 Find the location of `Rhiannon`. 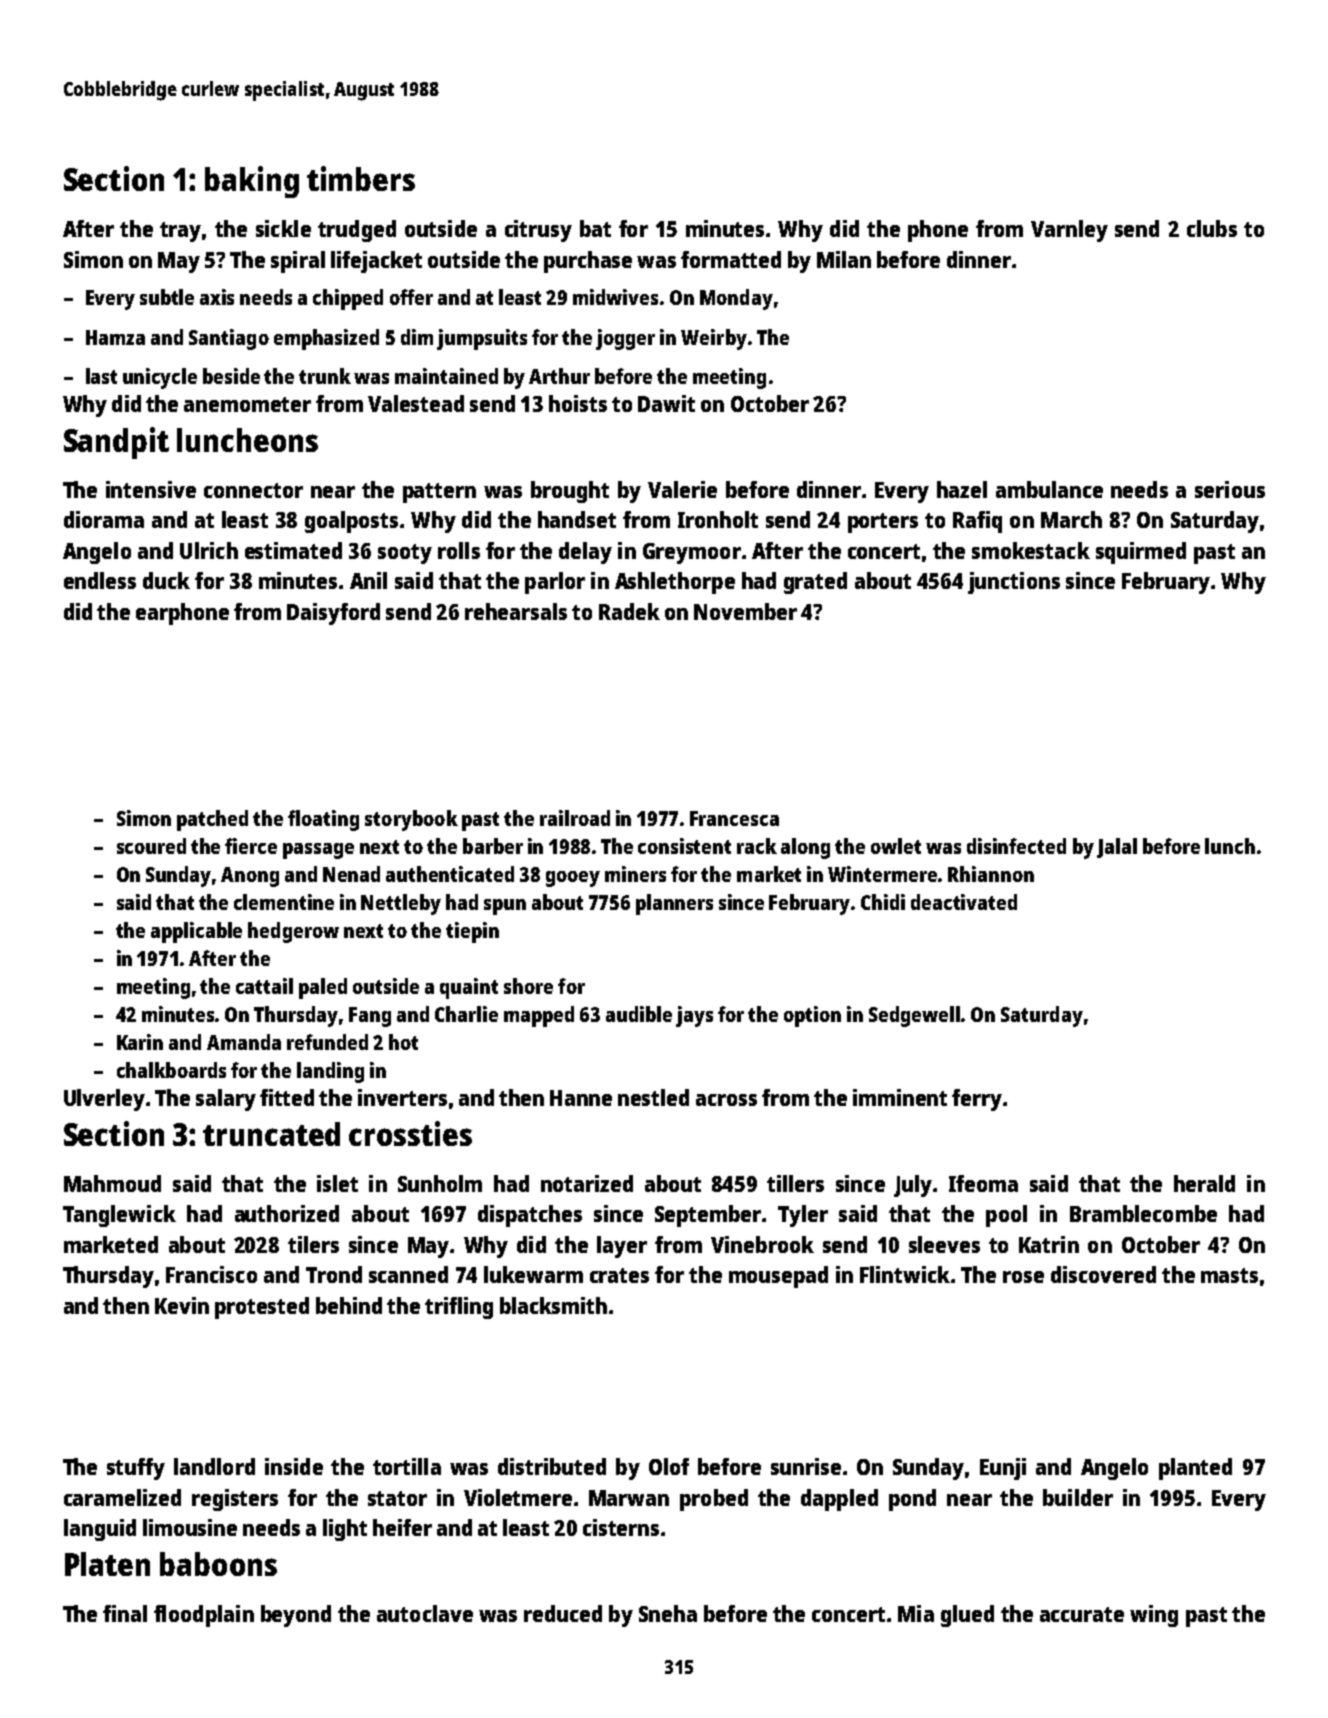

Rhiannon is located at coordinates (991, 874).
